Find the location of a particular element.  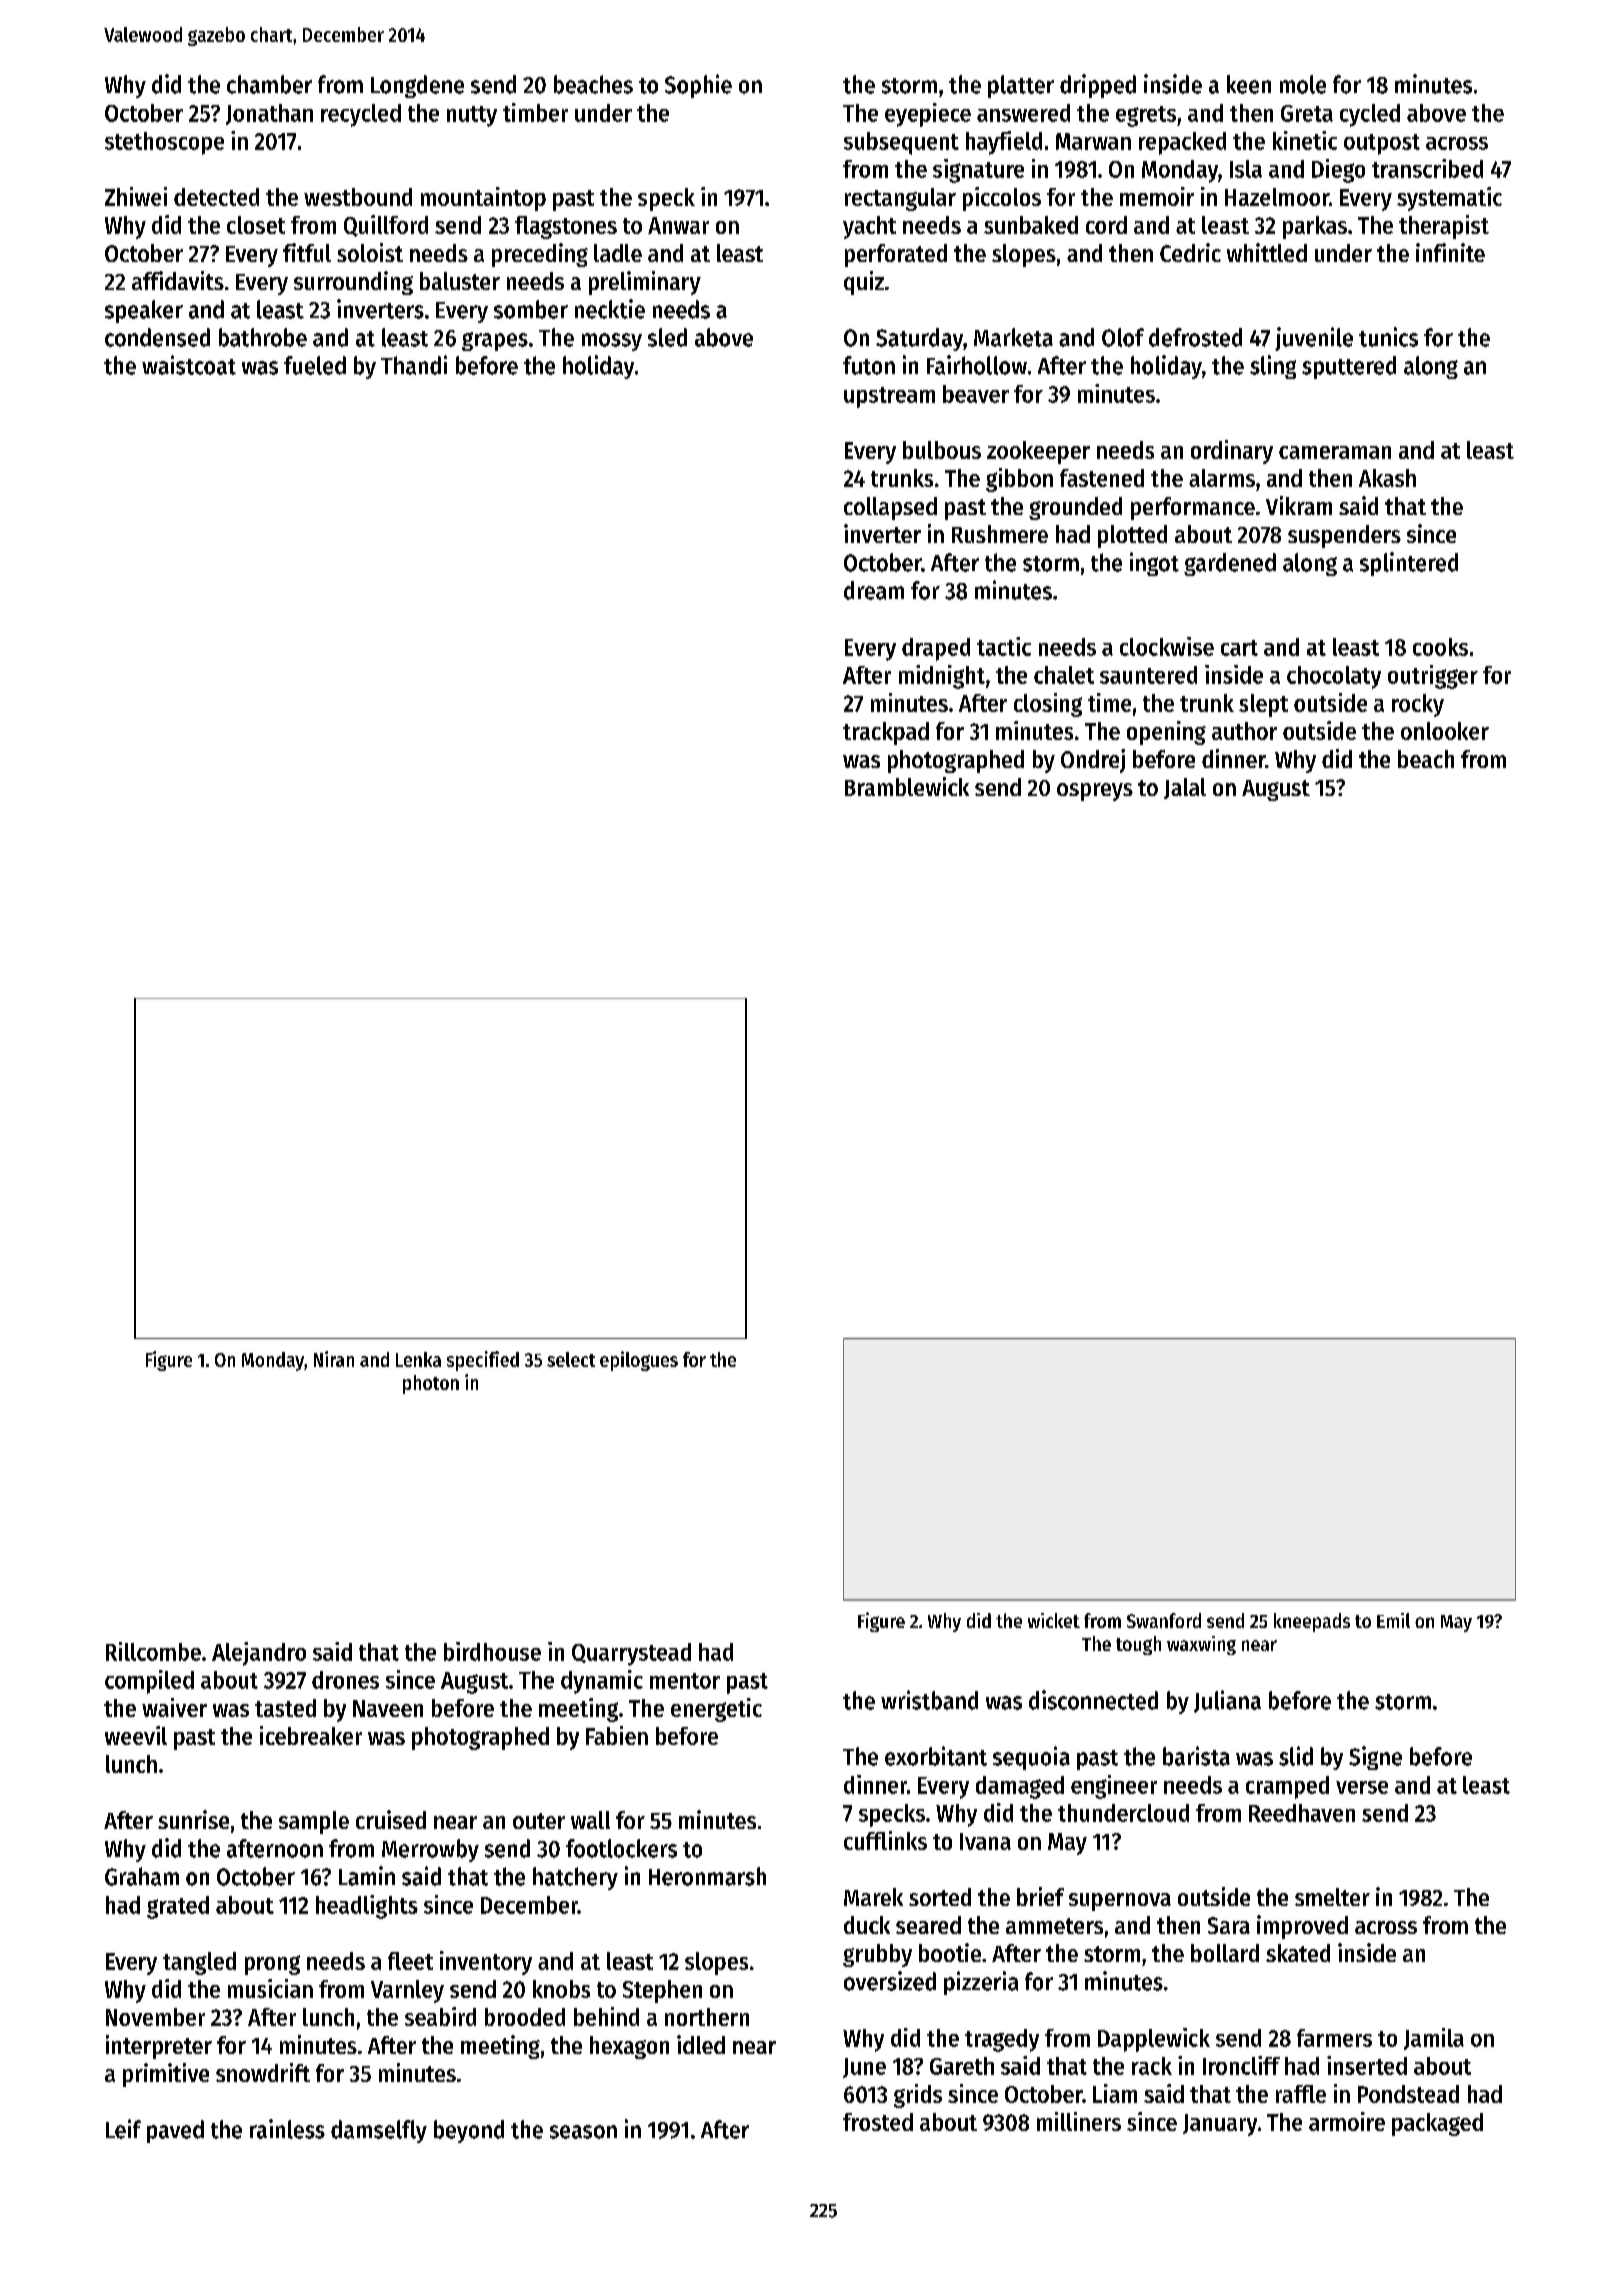

Thandi is located at coordinates (414, 365).
